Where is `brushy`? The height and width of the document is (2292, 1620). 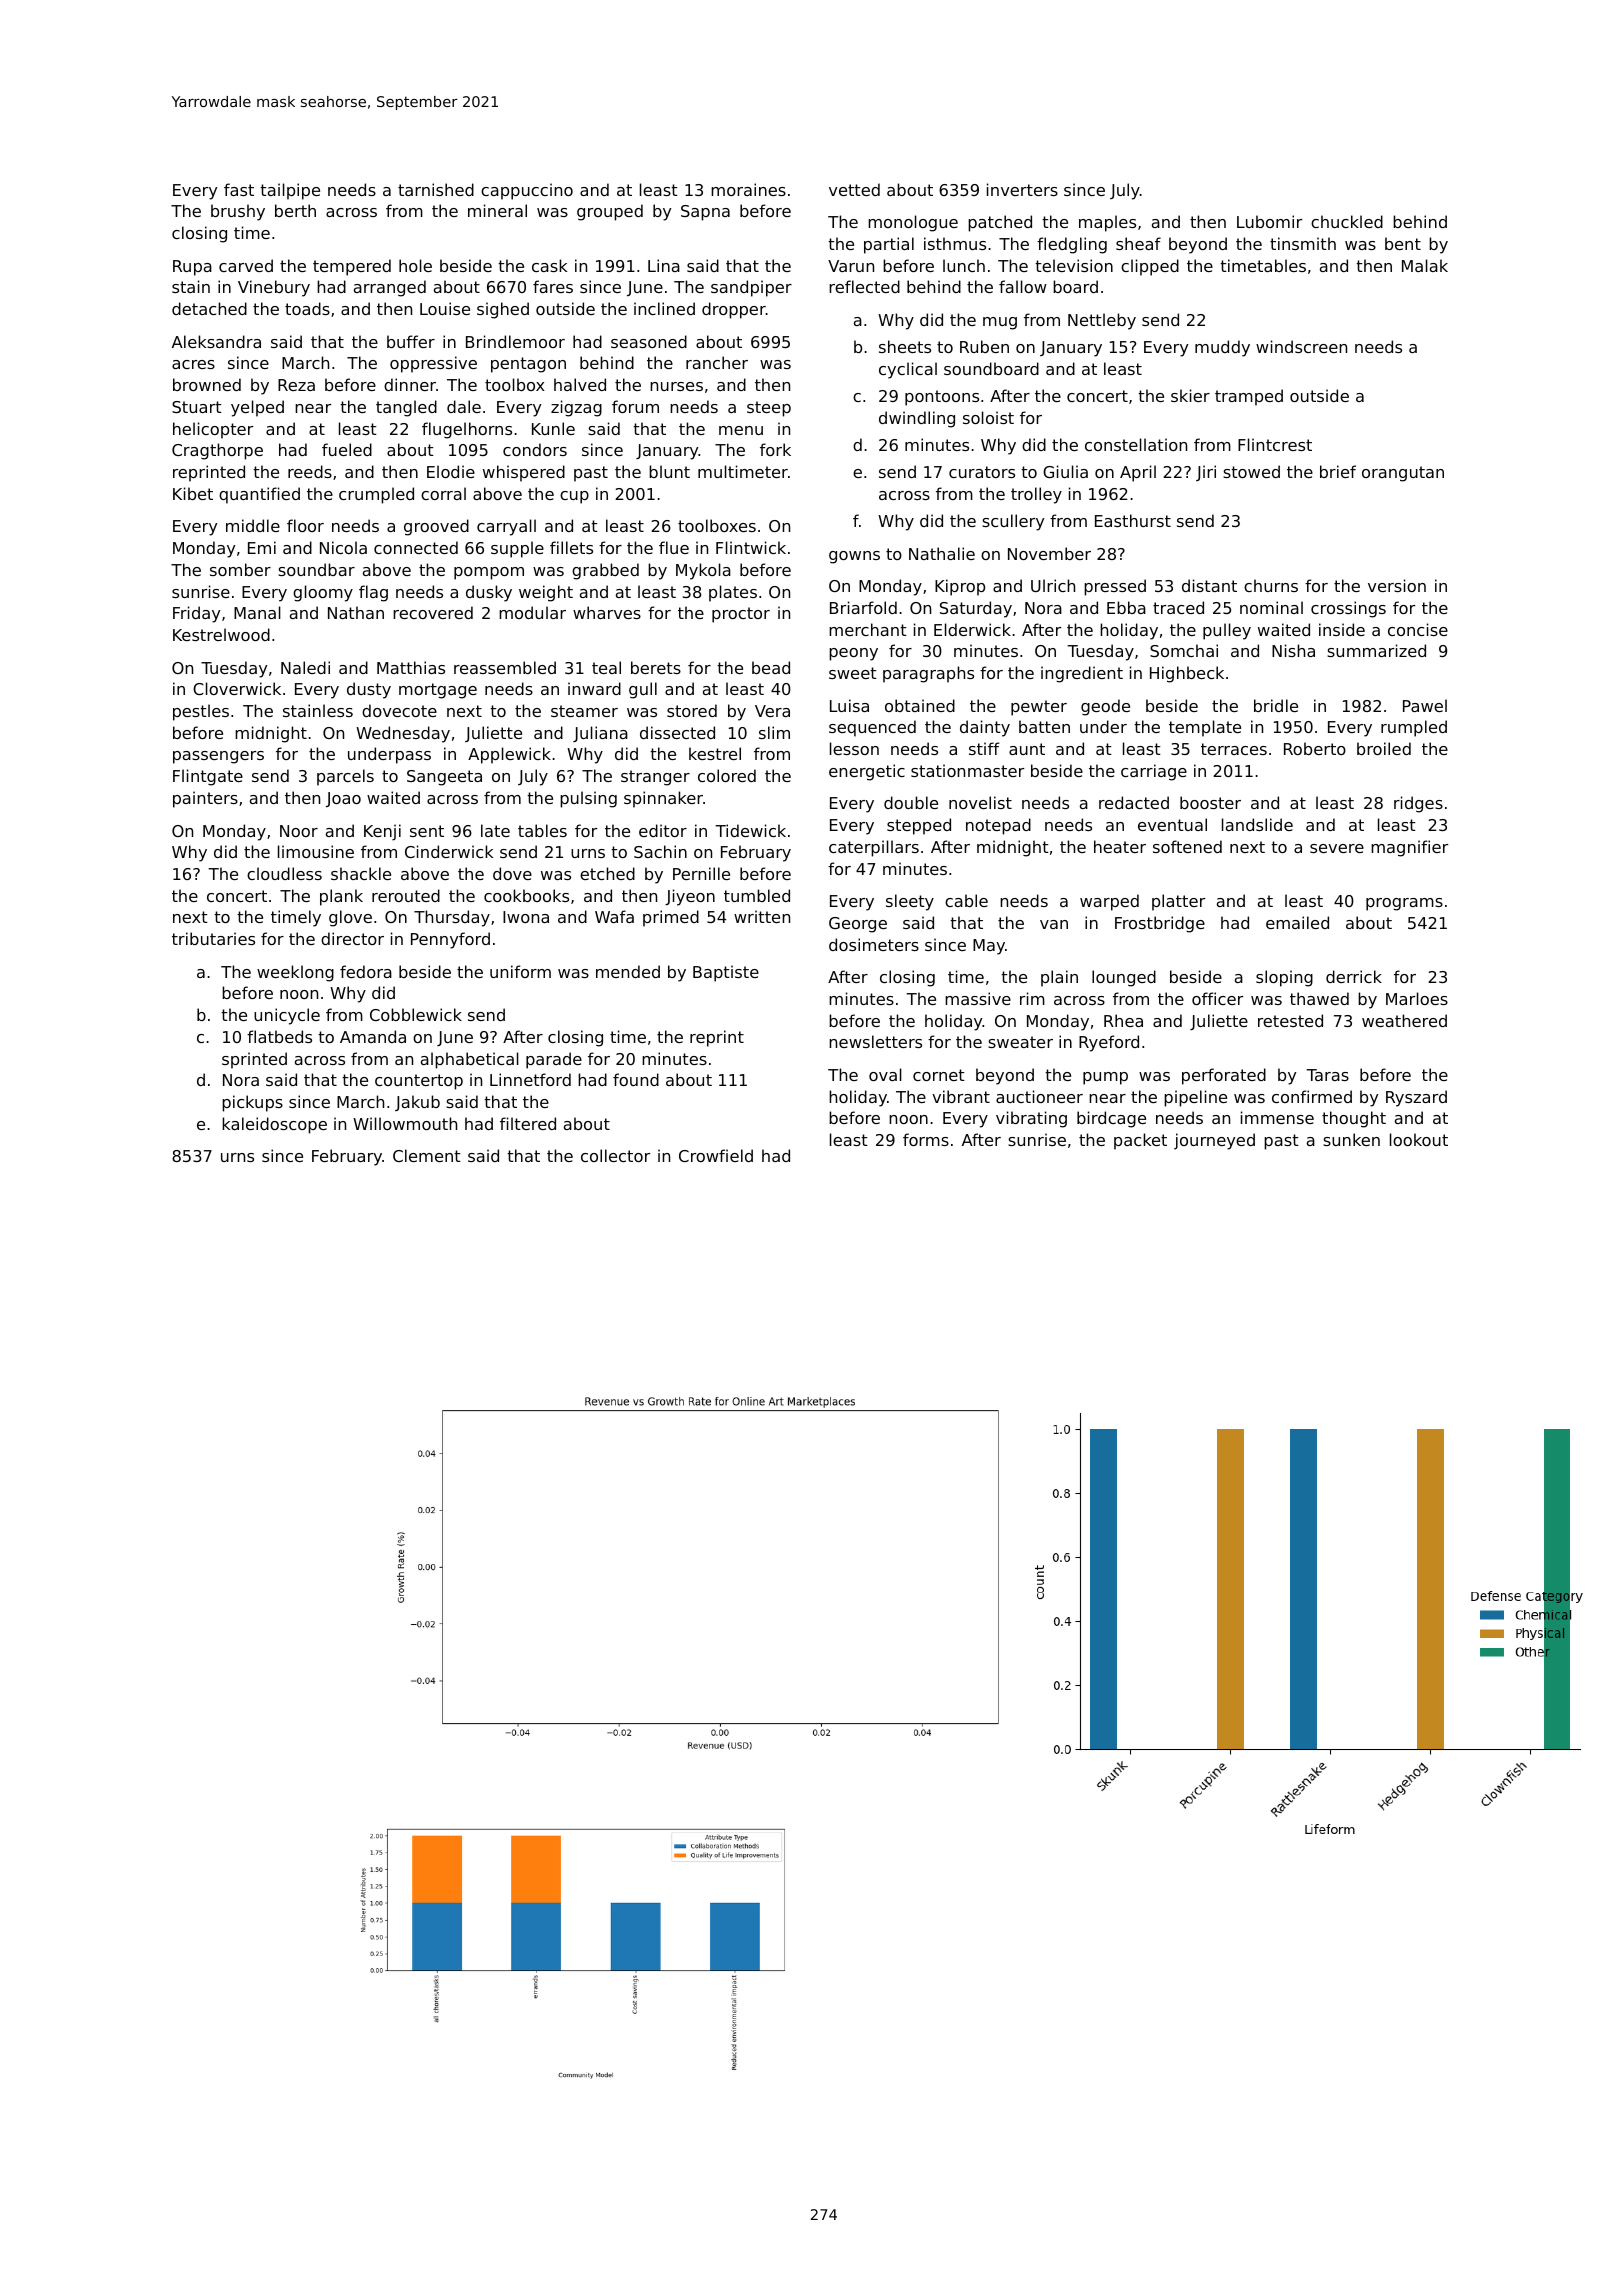 brushy is located at coordinates (238, 212).
